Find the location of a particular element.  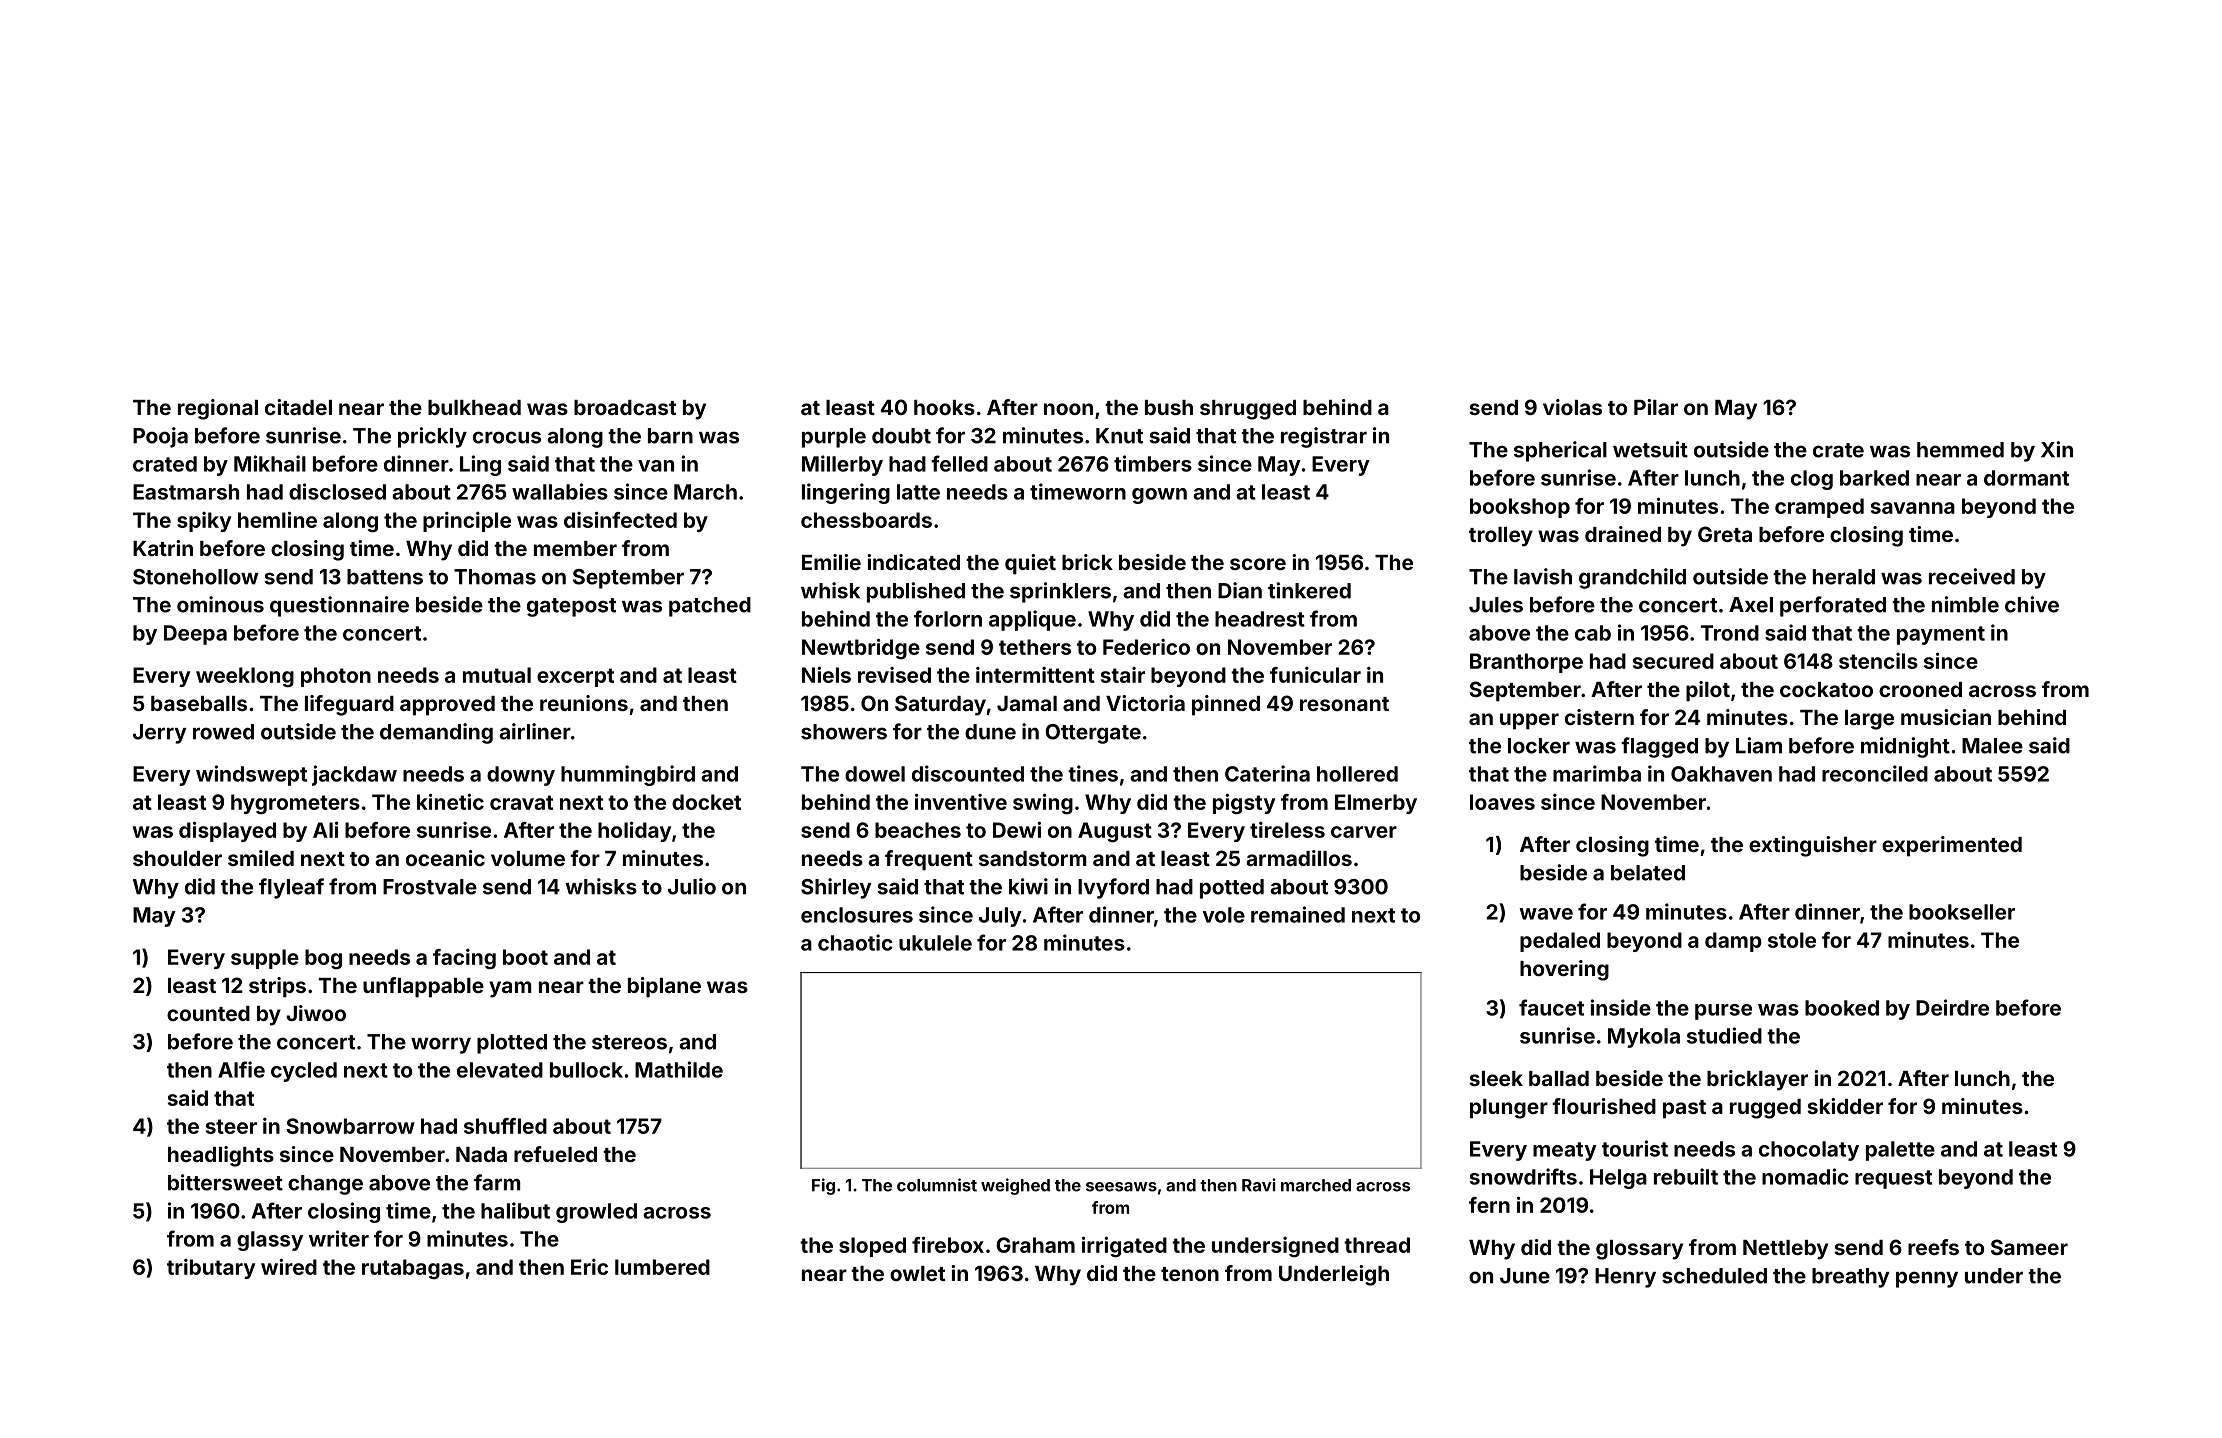

Ravi is located at coordinates (1259, 1185).
